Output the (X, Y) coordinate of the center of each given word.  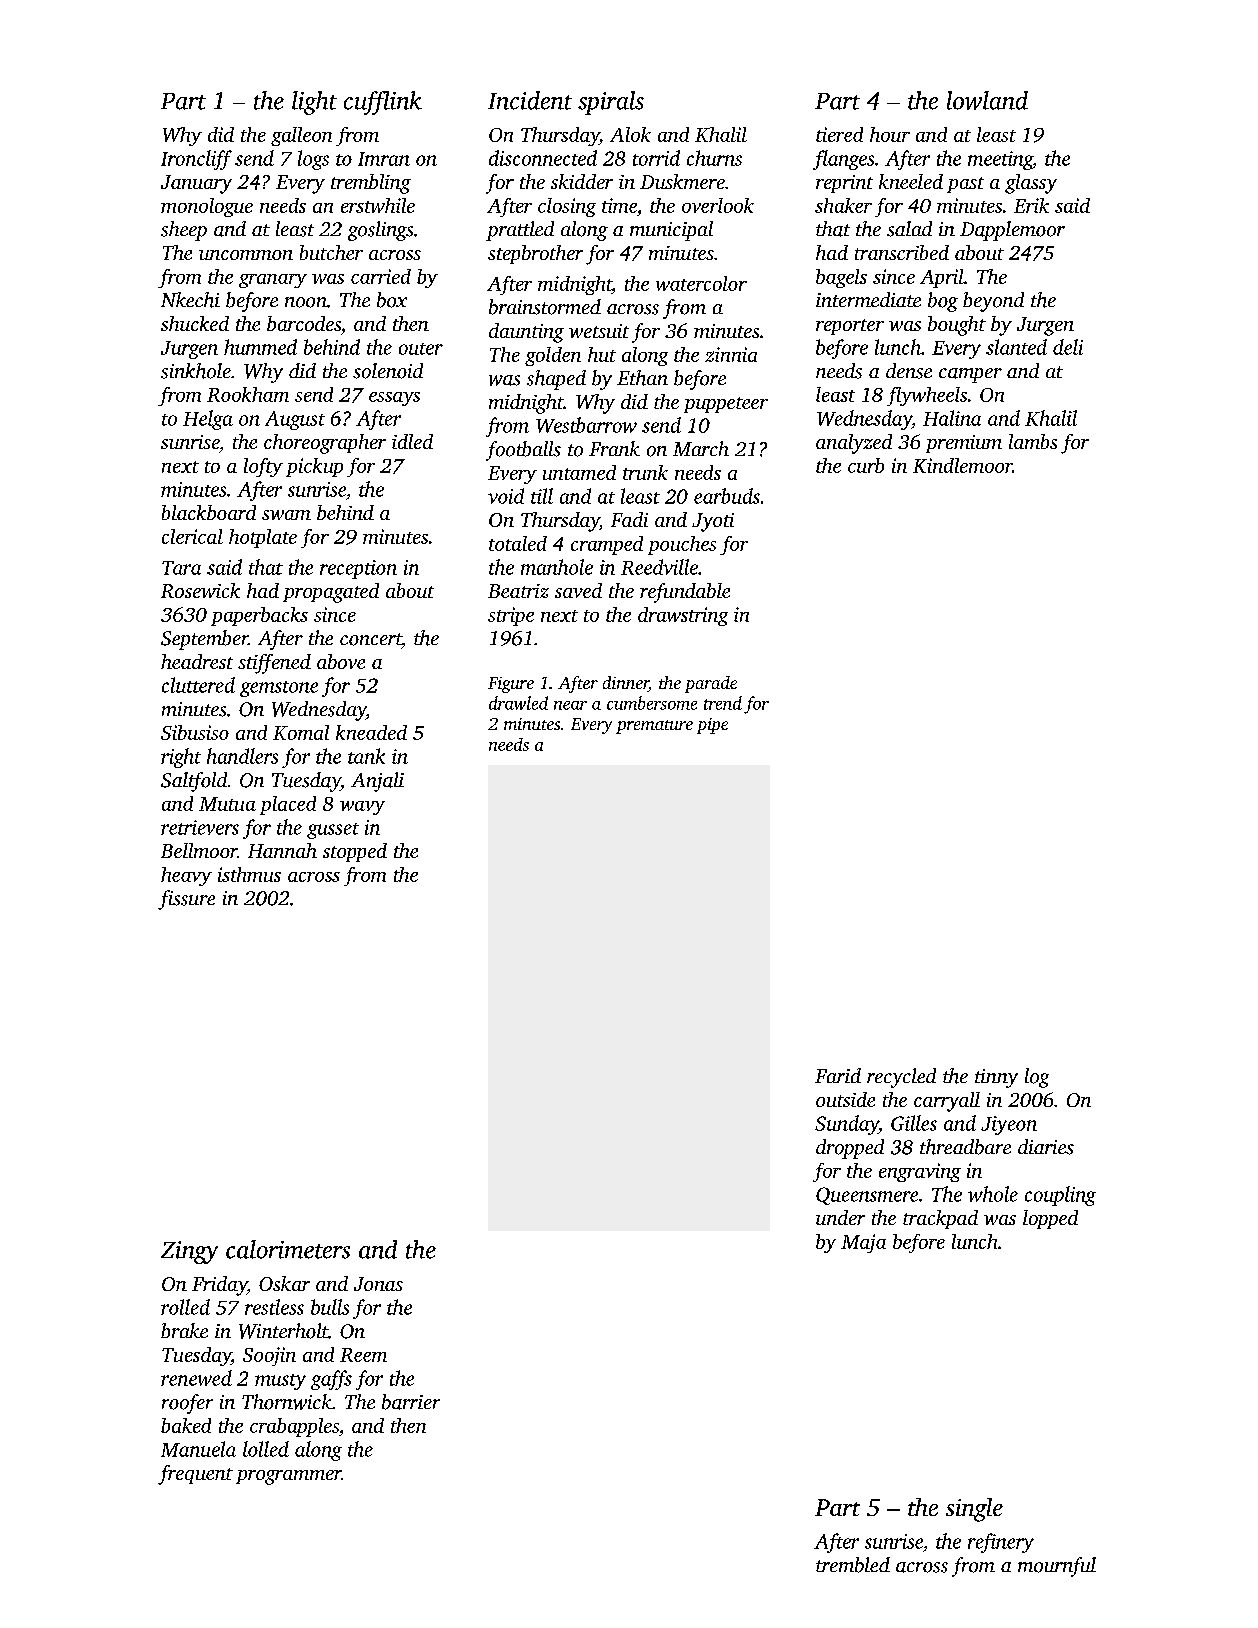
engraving (920, 1172)
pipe (712, 726)
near (570, 705)
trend (723, 703)
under (840, 1217)
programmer (288, 1477)
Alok (630, 134)
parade (711, 684)
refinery (1001, 1543)
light (314, 103)
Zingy (189, 1252)
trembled (853, 1565)
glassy (1031, 184)
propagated (331, 593)
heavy (186, 876)
